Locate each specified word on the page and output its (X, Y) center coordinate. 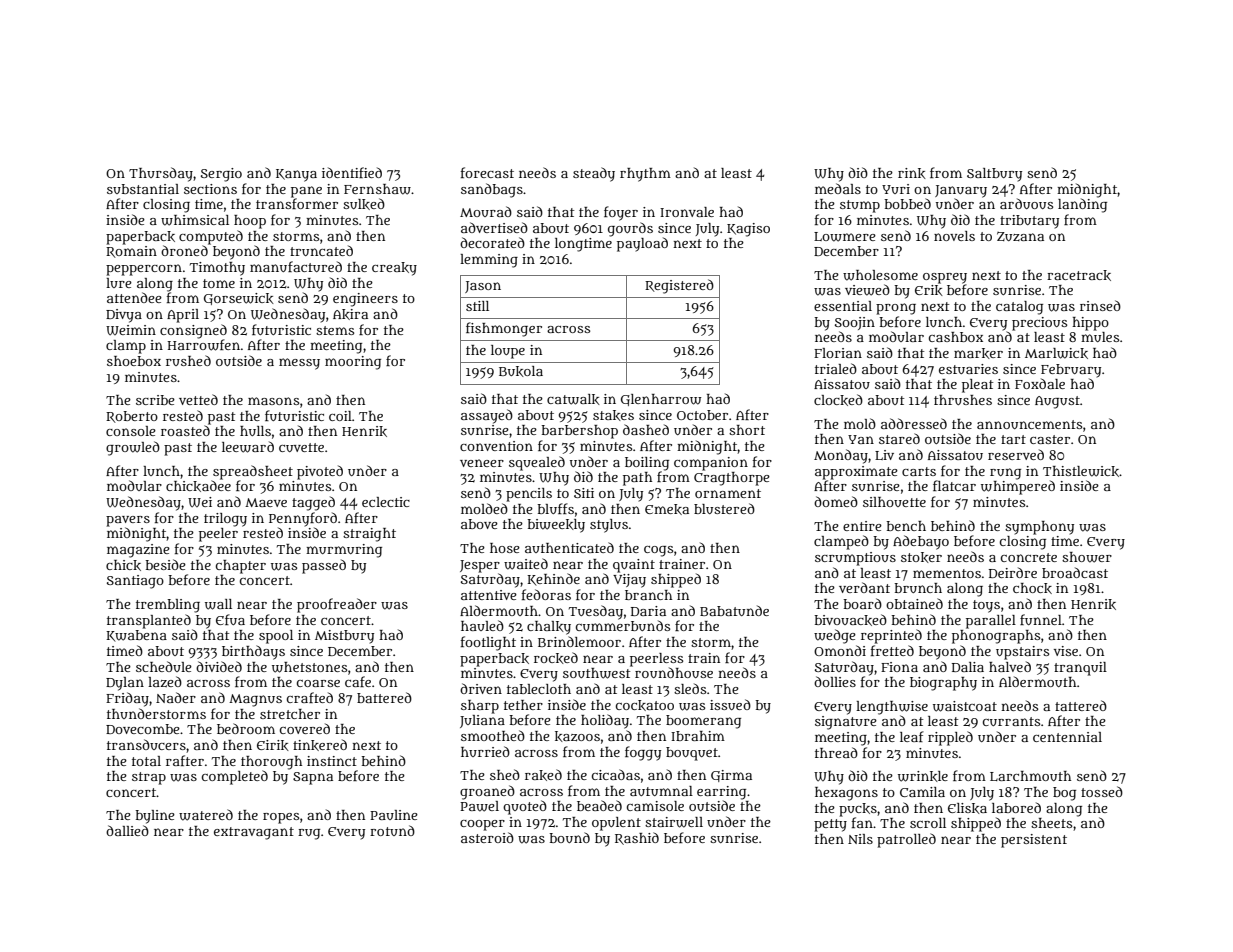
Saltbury (994, 175)
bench (906, 526)
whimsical (195, 220)
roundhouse (674, 672)
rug (309, 834)
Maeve (266, 502)
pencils (529, 495)
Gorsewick (239, 299)
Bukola (521, 371)
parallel (991, 622)
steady (594, 174)
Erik (929, 290)
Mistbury (344, 637)
